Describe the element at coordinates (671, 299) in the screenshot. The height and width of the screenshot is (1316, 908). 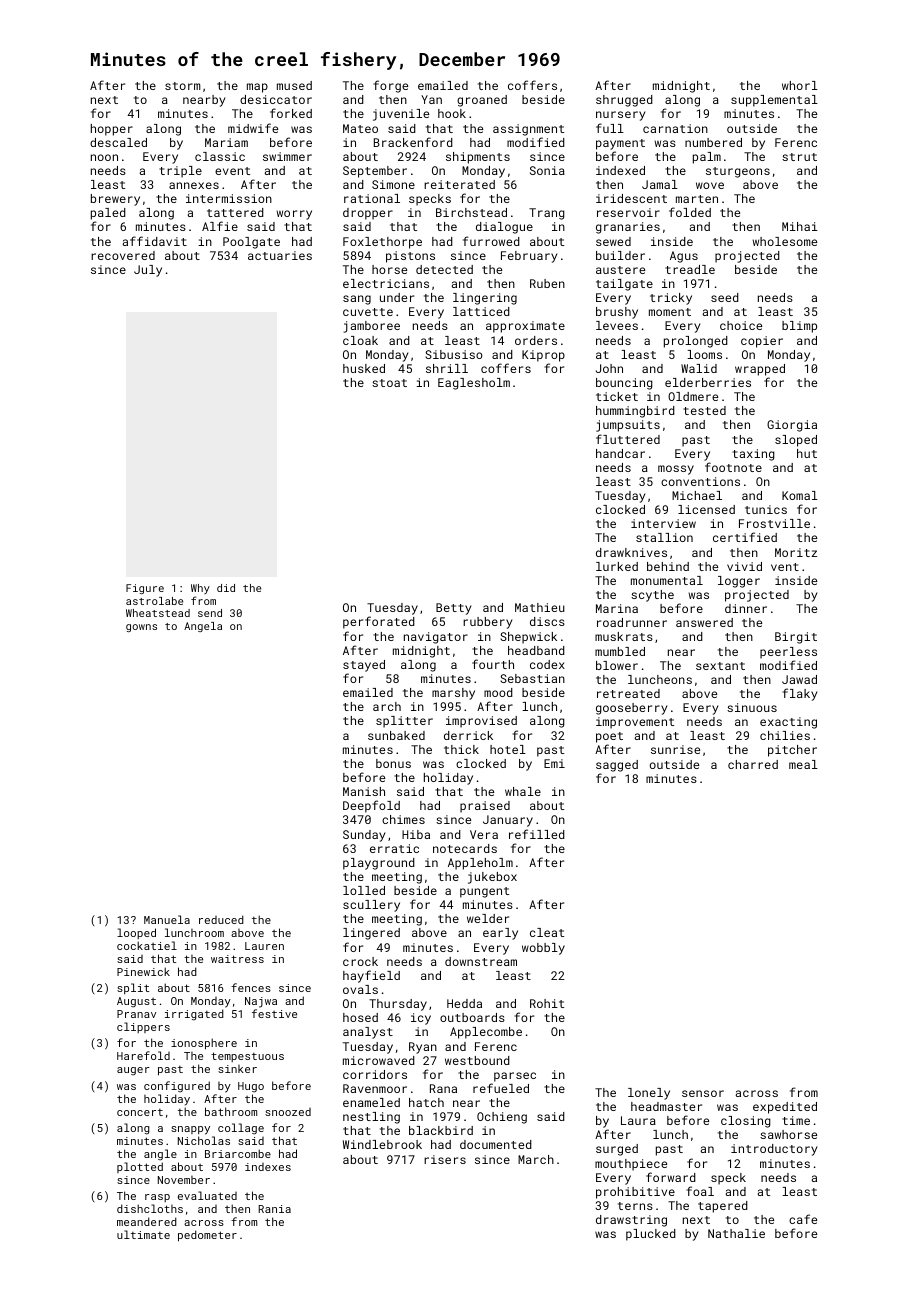
I see `tricky` at that location.
